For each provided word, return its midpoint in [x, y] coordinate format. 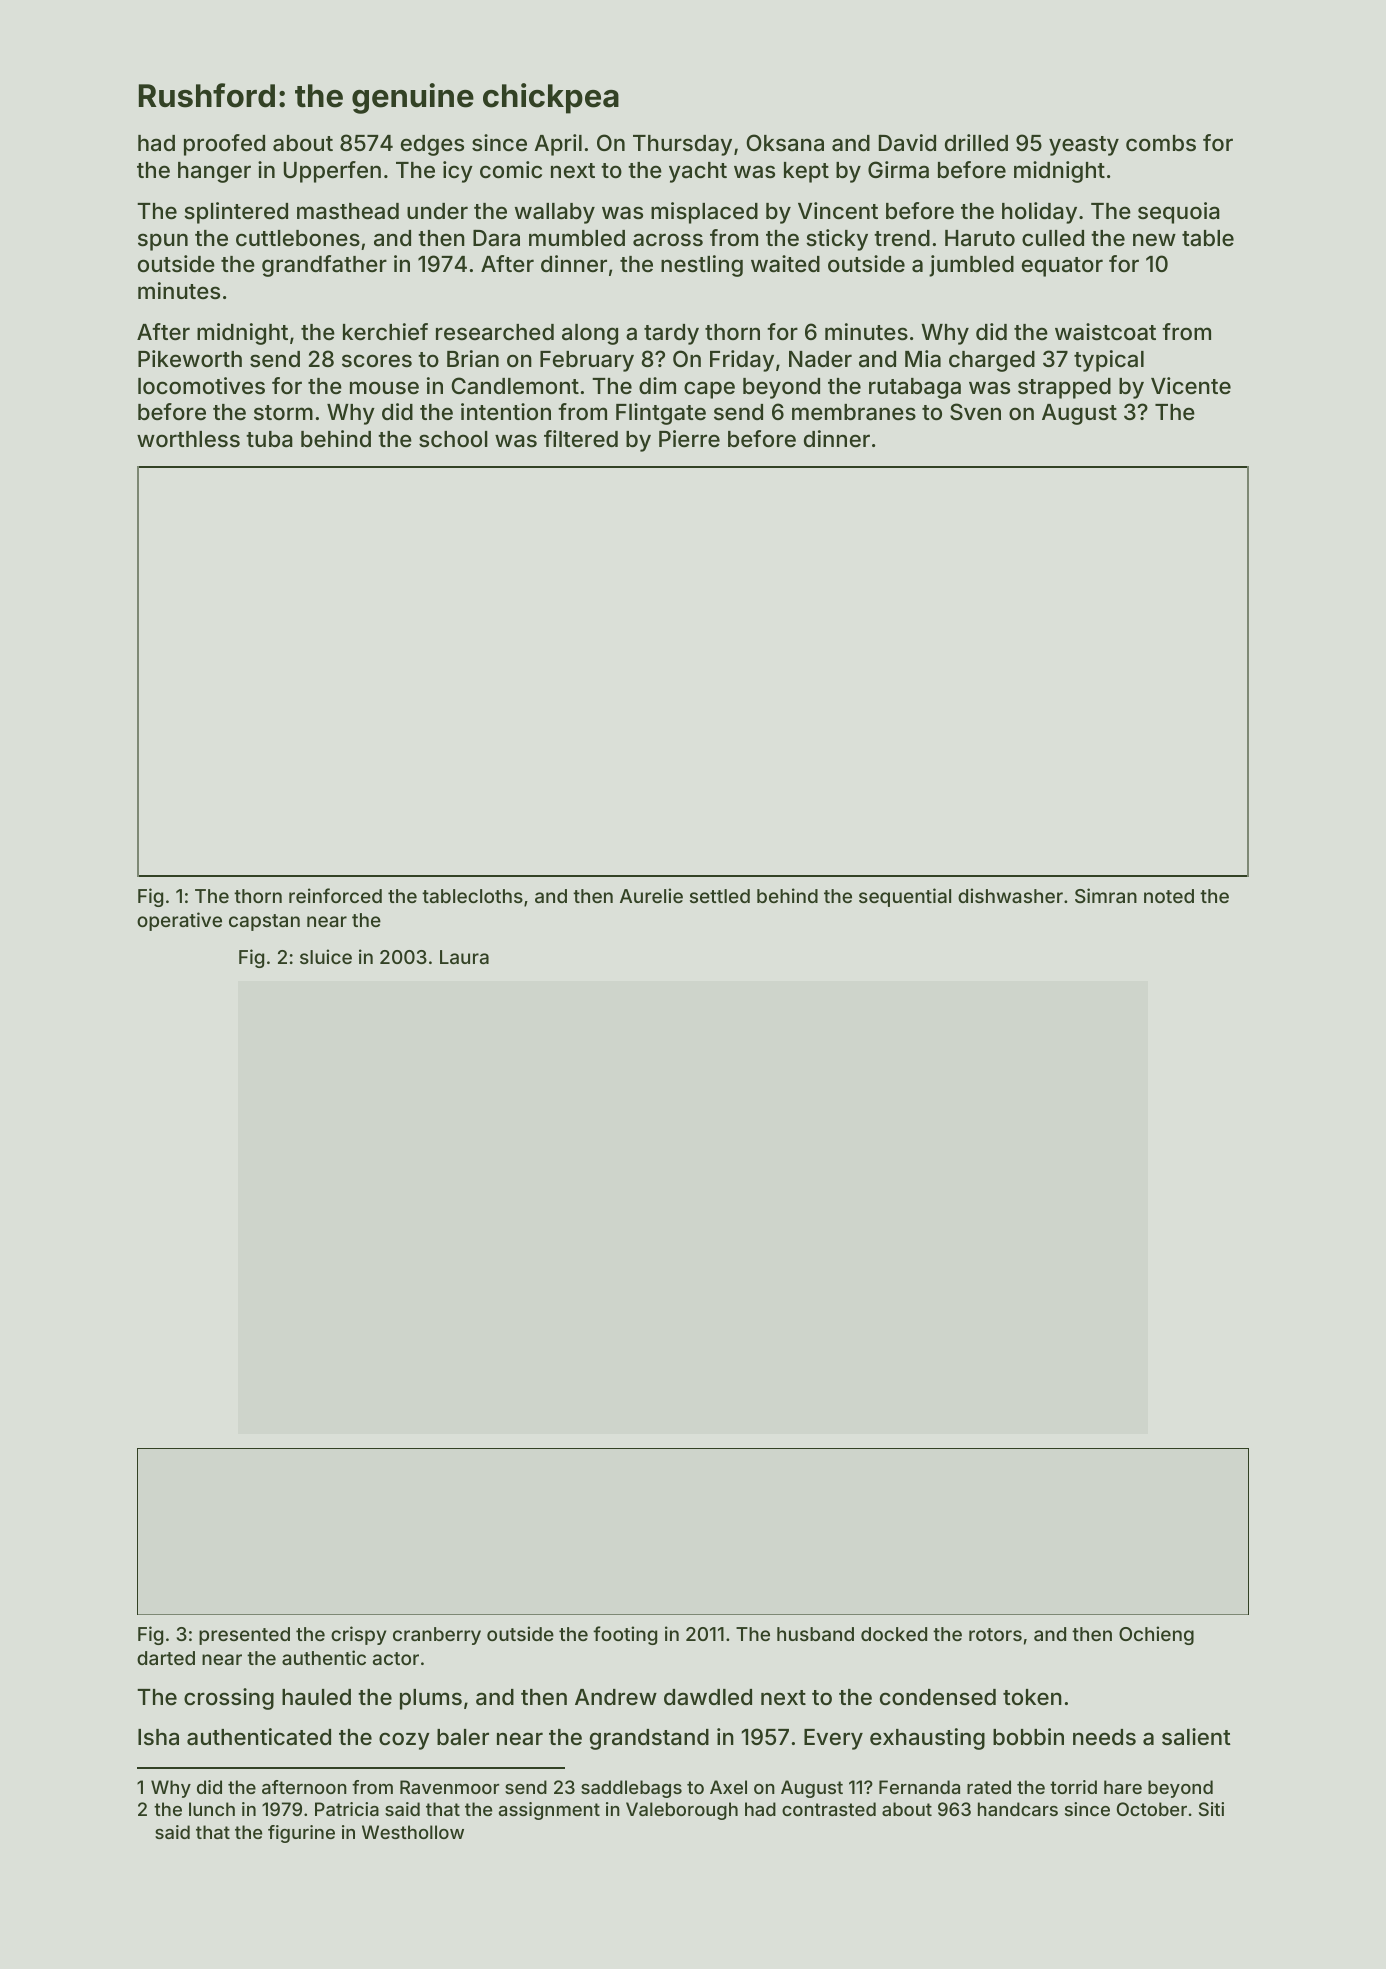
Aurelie [651, 895]
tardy [671, 334]
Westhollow [413, 1832]
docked [894, 1634]
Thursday [682, 145]
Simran [1106, 895]
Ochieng [1156, 1635]
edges [432, 145]
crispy [358, 1635]
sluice [326, 956]
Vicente [1191, 385]
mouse [384, 387]
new [1154, 239]
